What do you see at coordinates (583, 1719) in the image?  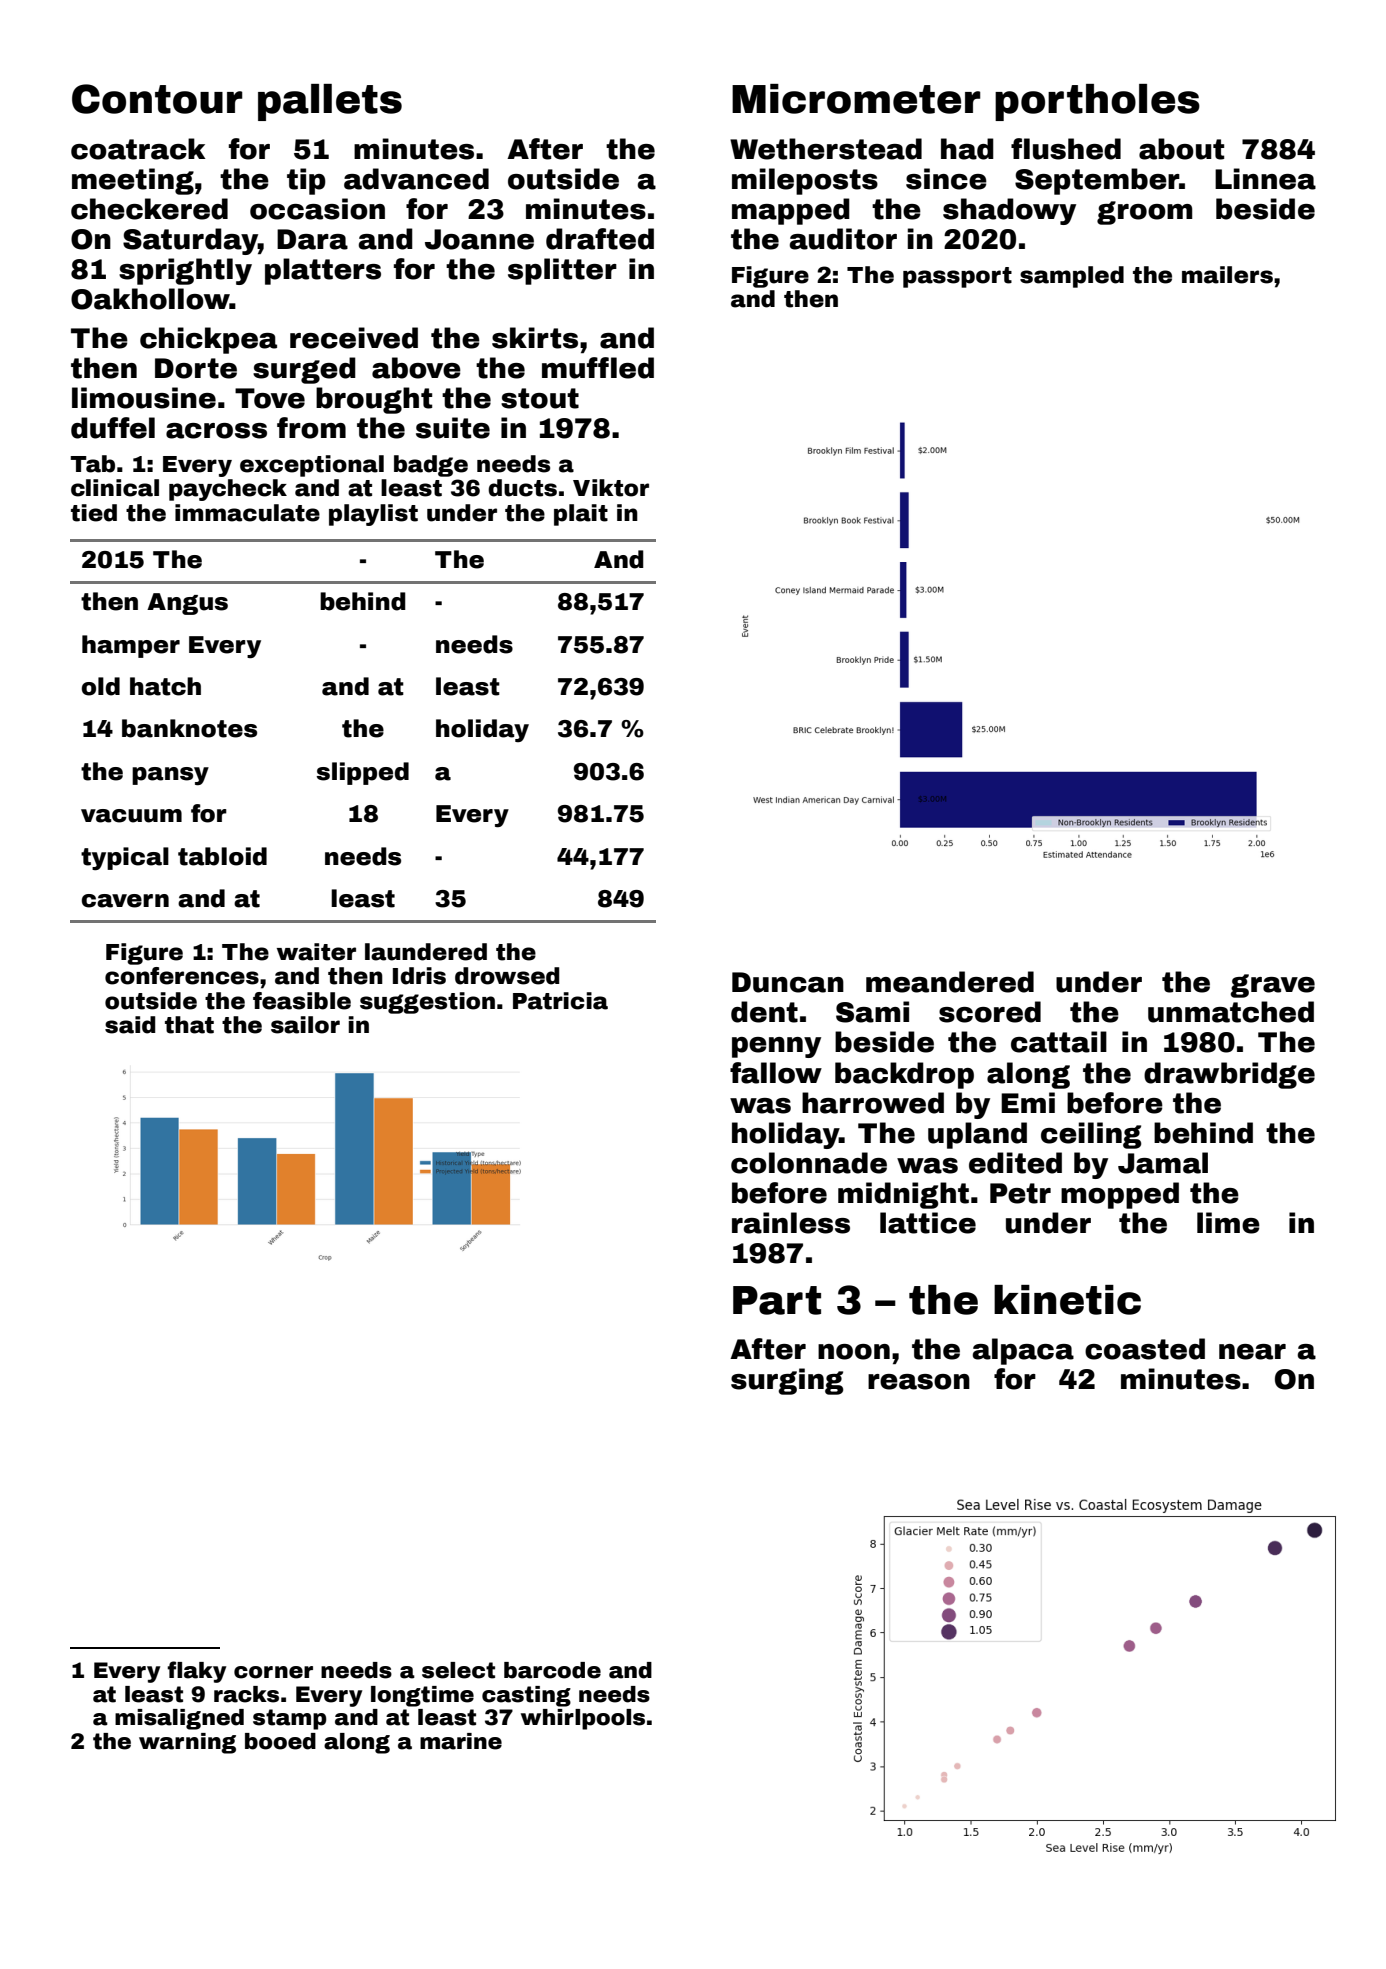 I see `whirlpools` at bounding box center [583, 1719].
